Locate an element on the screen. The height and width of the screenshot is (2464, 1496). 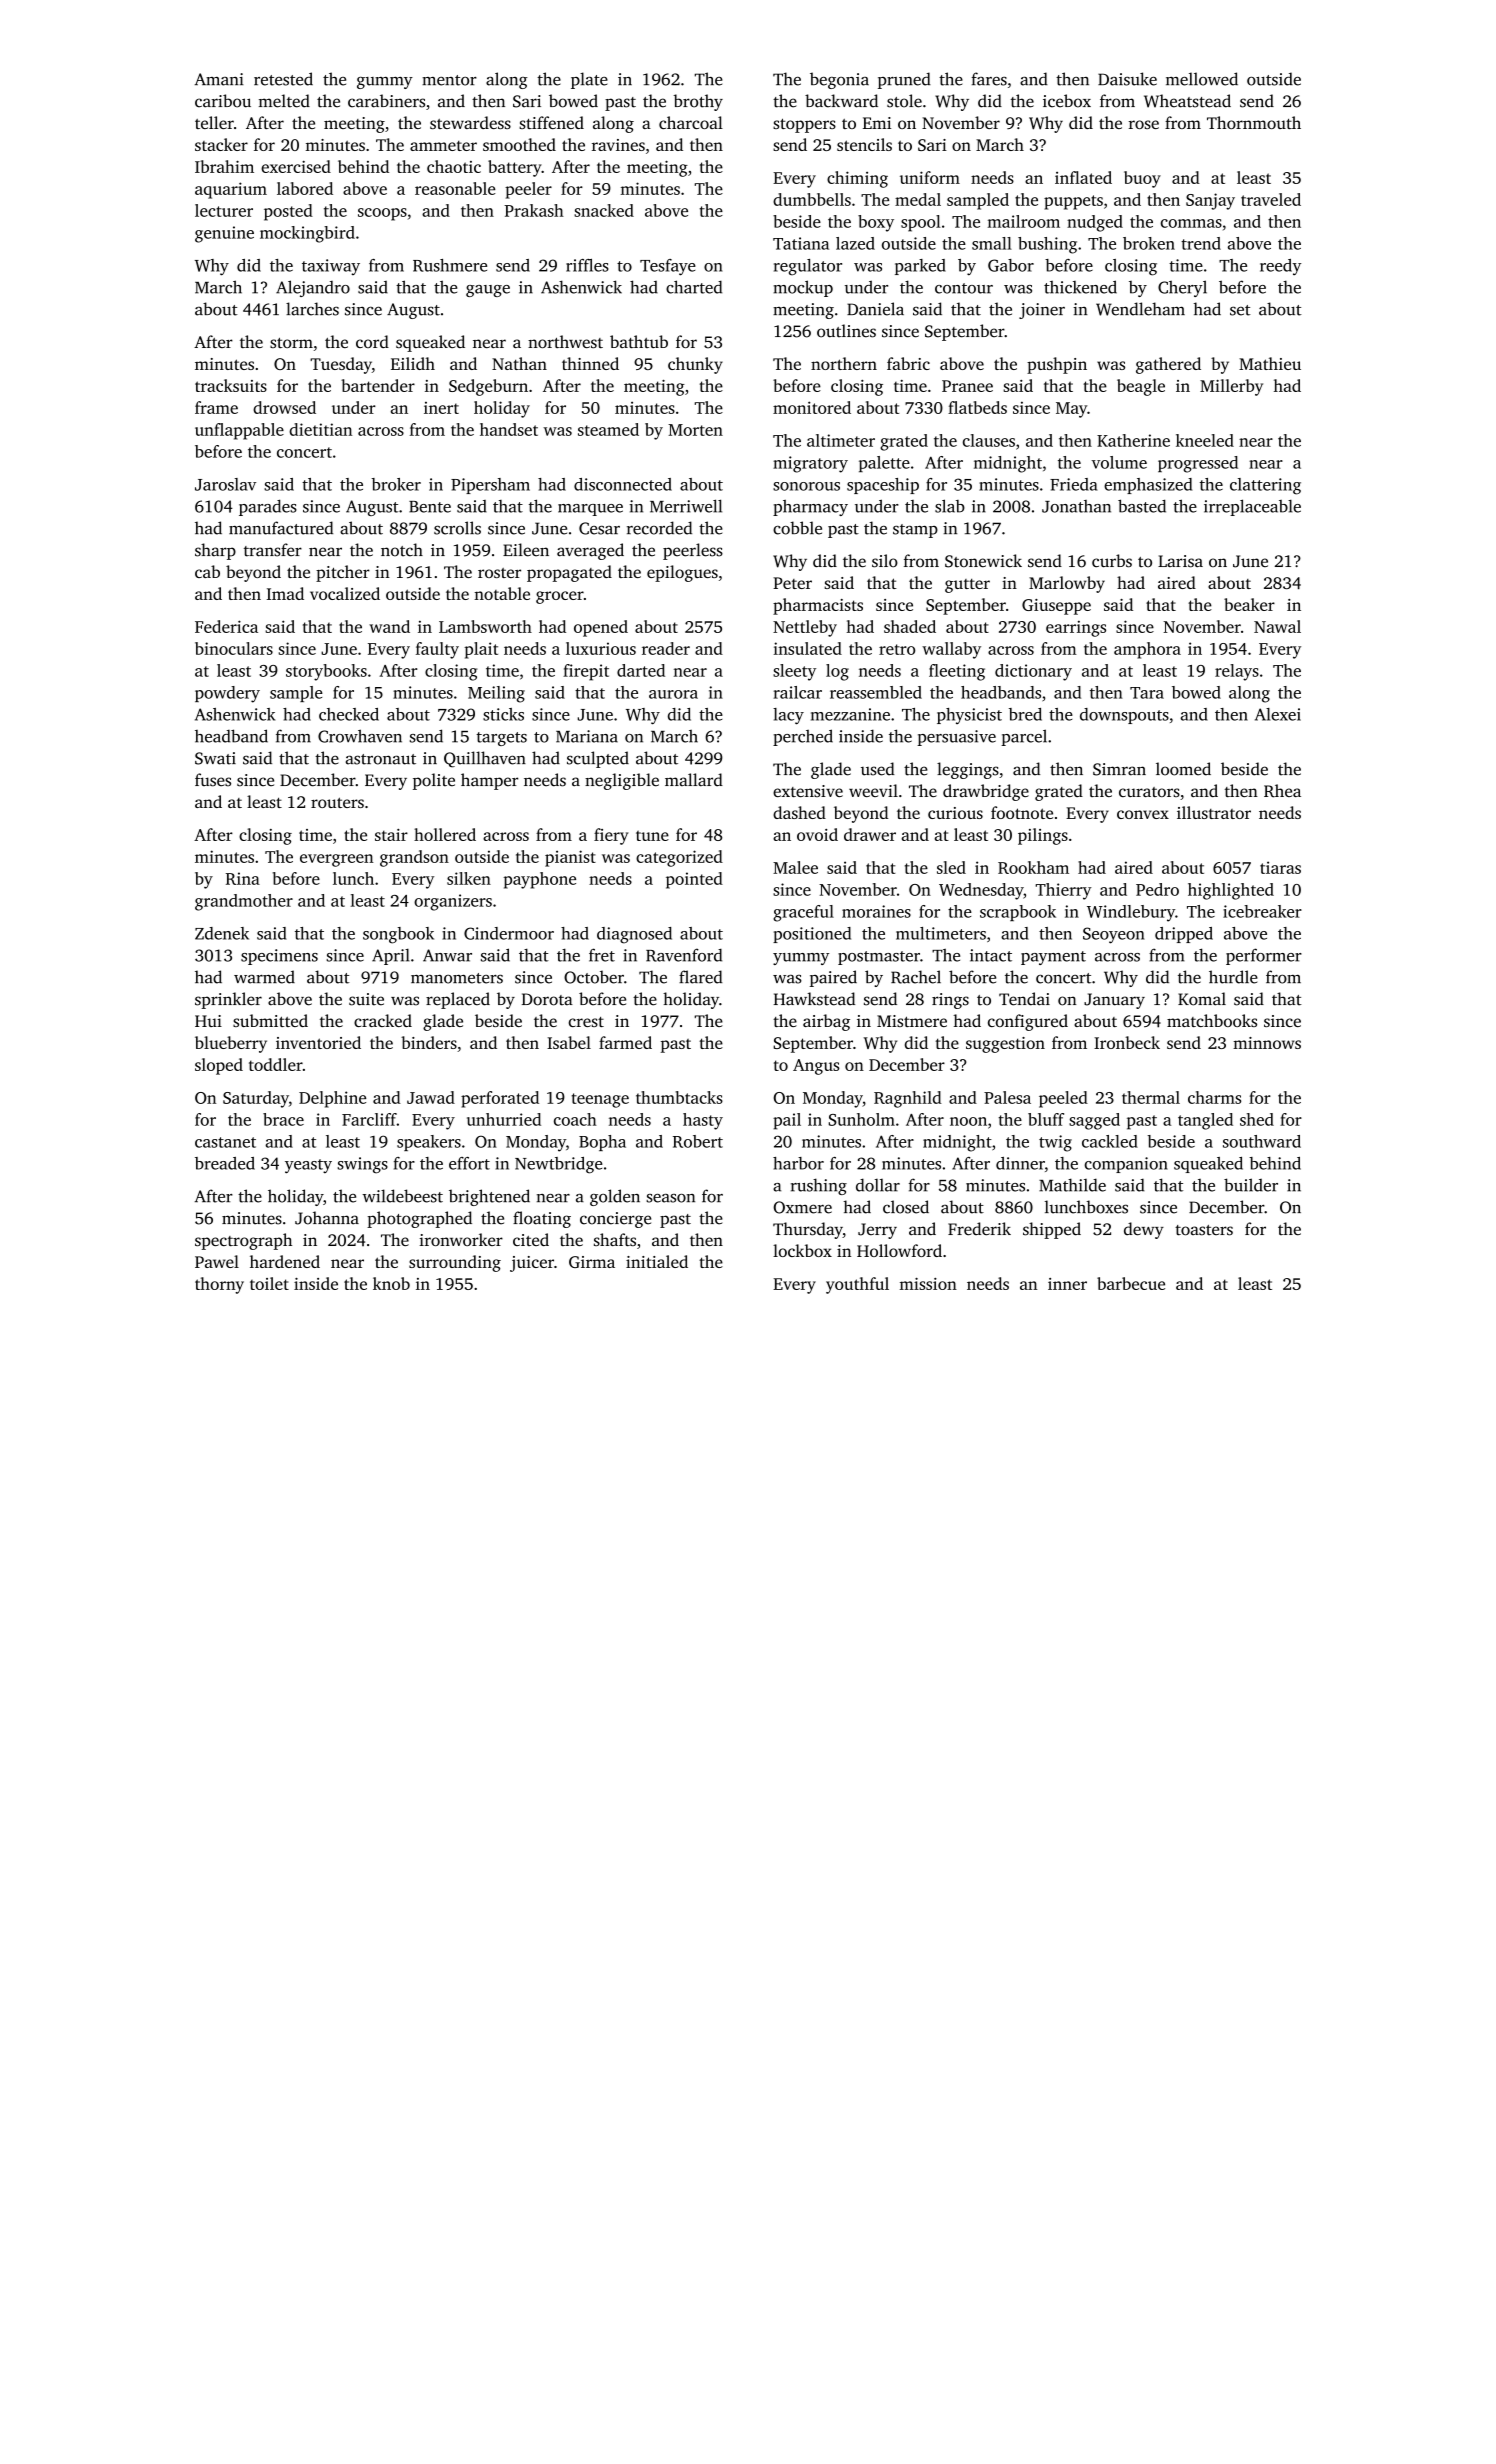
stoppers is located at coordinates (804, 125).
